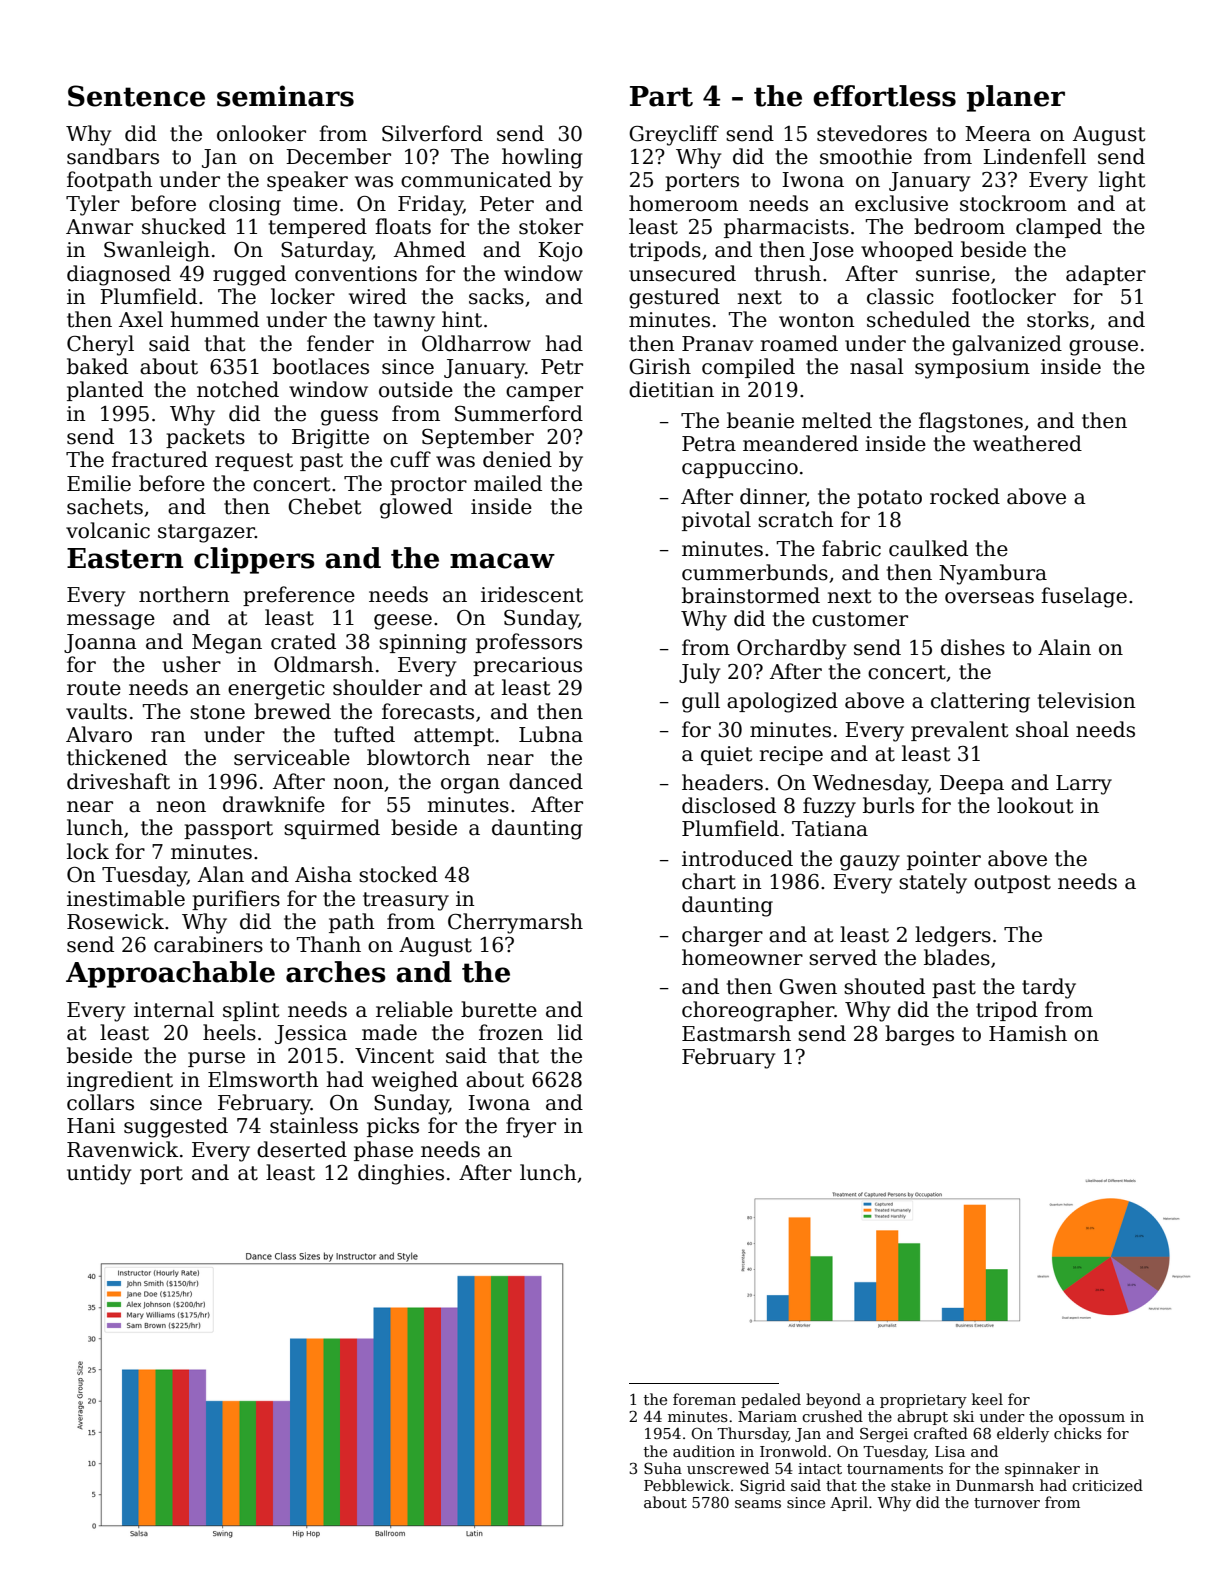  What do you see at coordinates (663, 1468) in the screenshot?
I see `Suha` at bounding box center [663, 1468].
